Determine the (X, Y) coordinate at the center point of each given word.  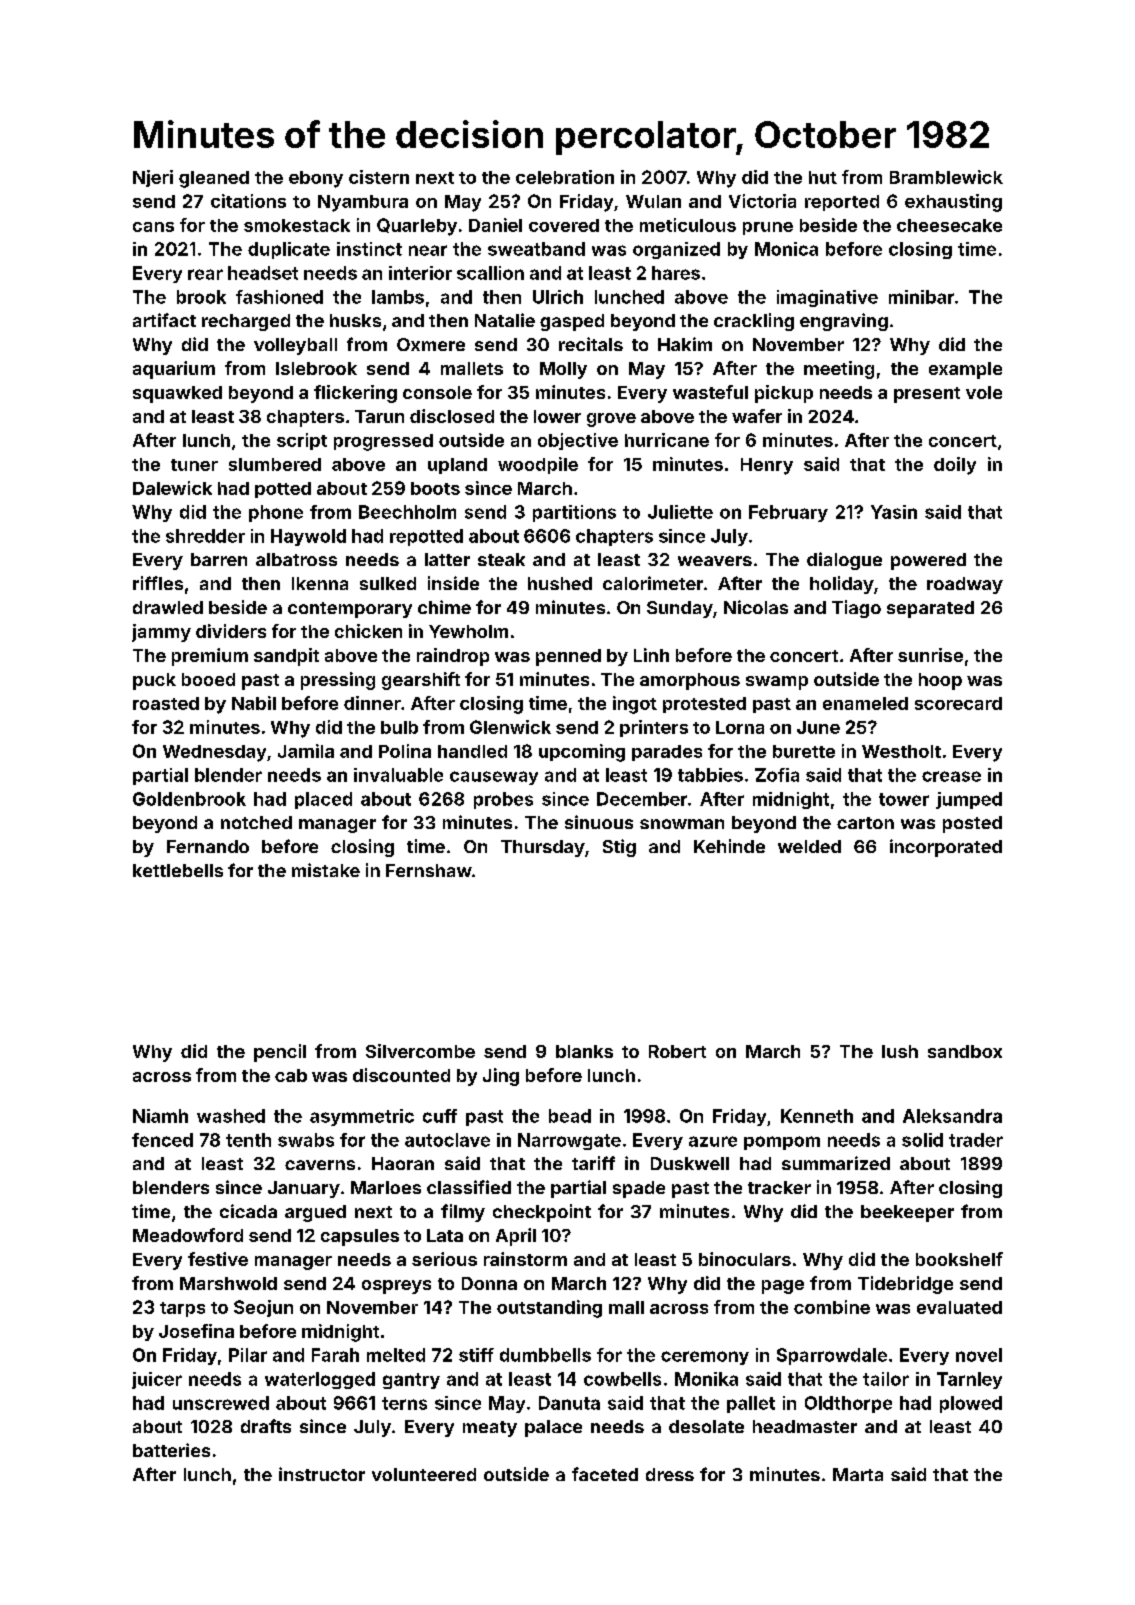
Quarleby (417, 227)
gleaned (214, 179)
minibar (921, 297)
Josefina (196, 1331)
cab (291, 1075)
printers (654, 728)
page (783, 1287)
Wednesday (214, 753)
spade (639, 1189)
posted (972, 824)
